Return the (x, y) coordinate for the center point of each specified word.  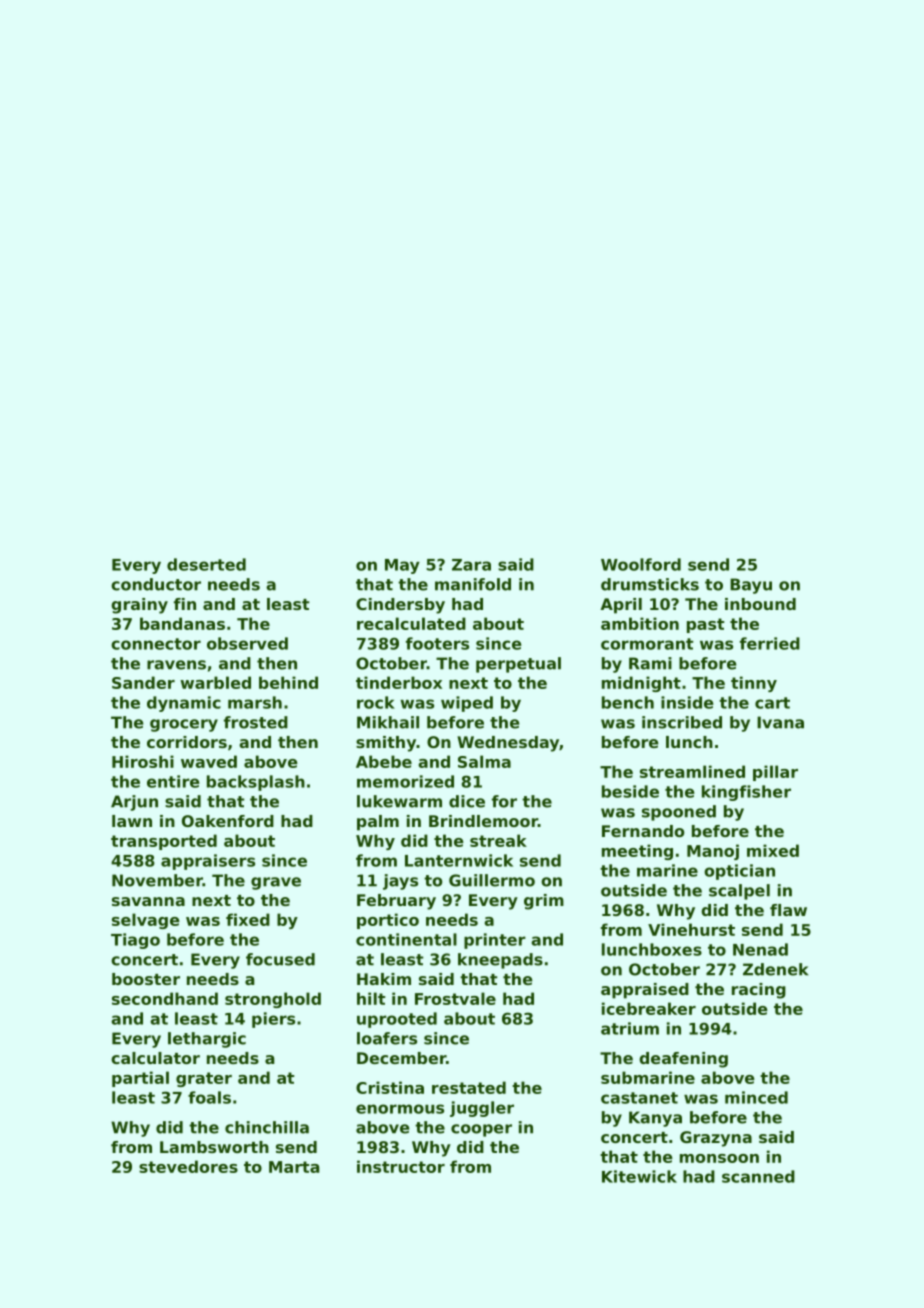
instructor (401, 1166)
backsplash (256, 783)
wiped (467, 704)
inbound (760, 604)
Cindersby (400, 606)
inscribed (682, 722)
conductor (156, 584)
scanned (758, 1176)
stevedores (188, 1166)
